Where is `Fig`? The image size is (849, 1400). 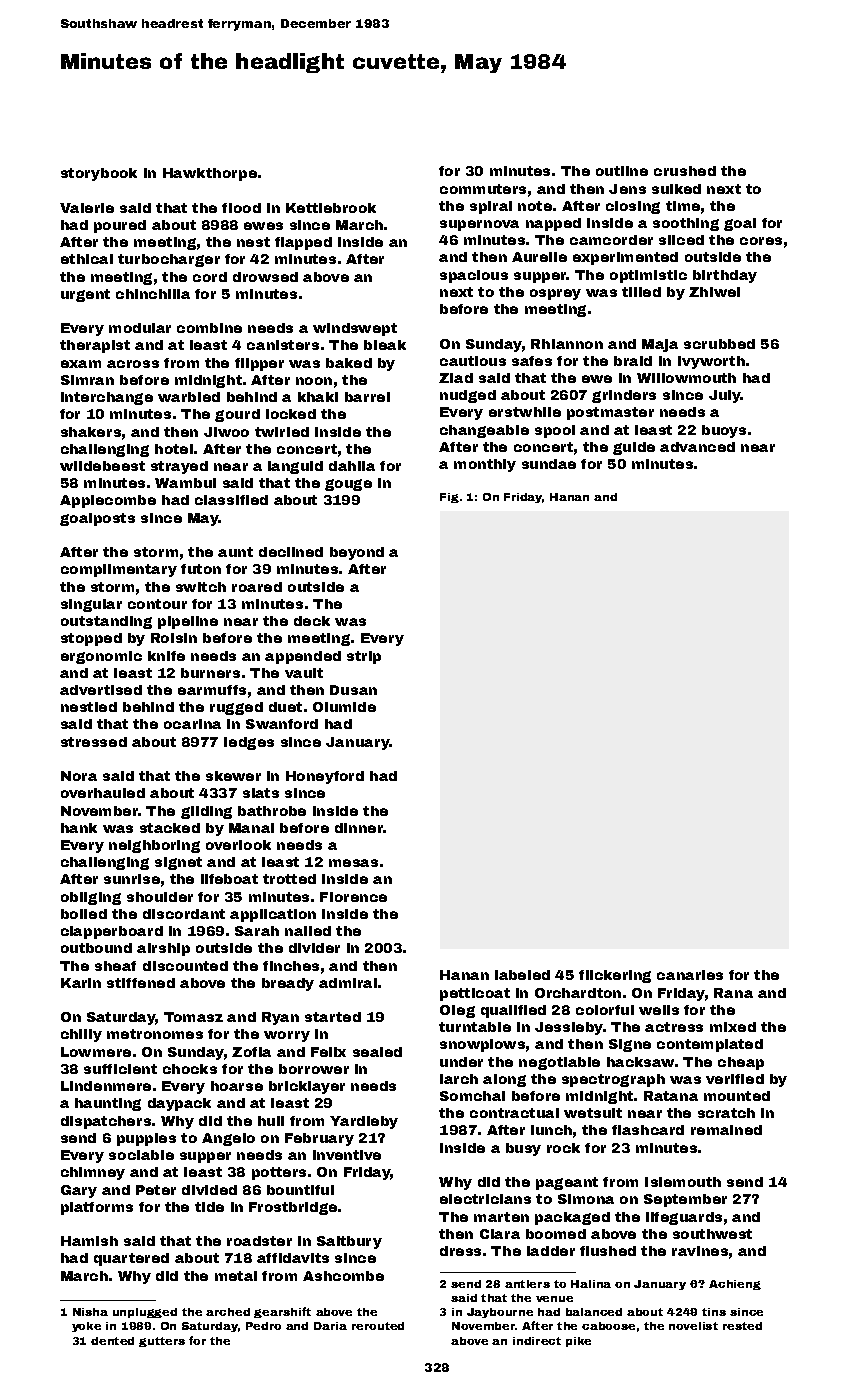 Fig is located at coordinates (449, 498).
